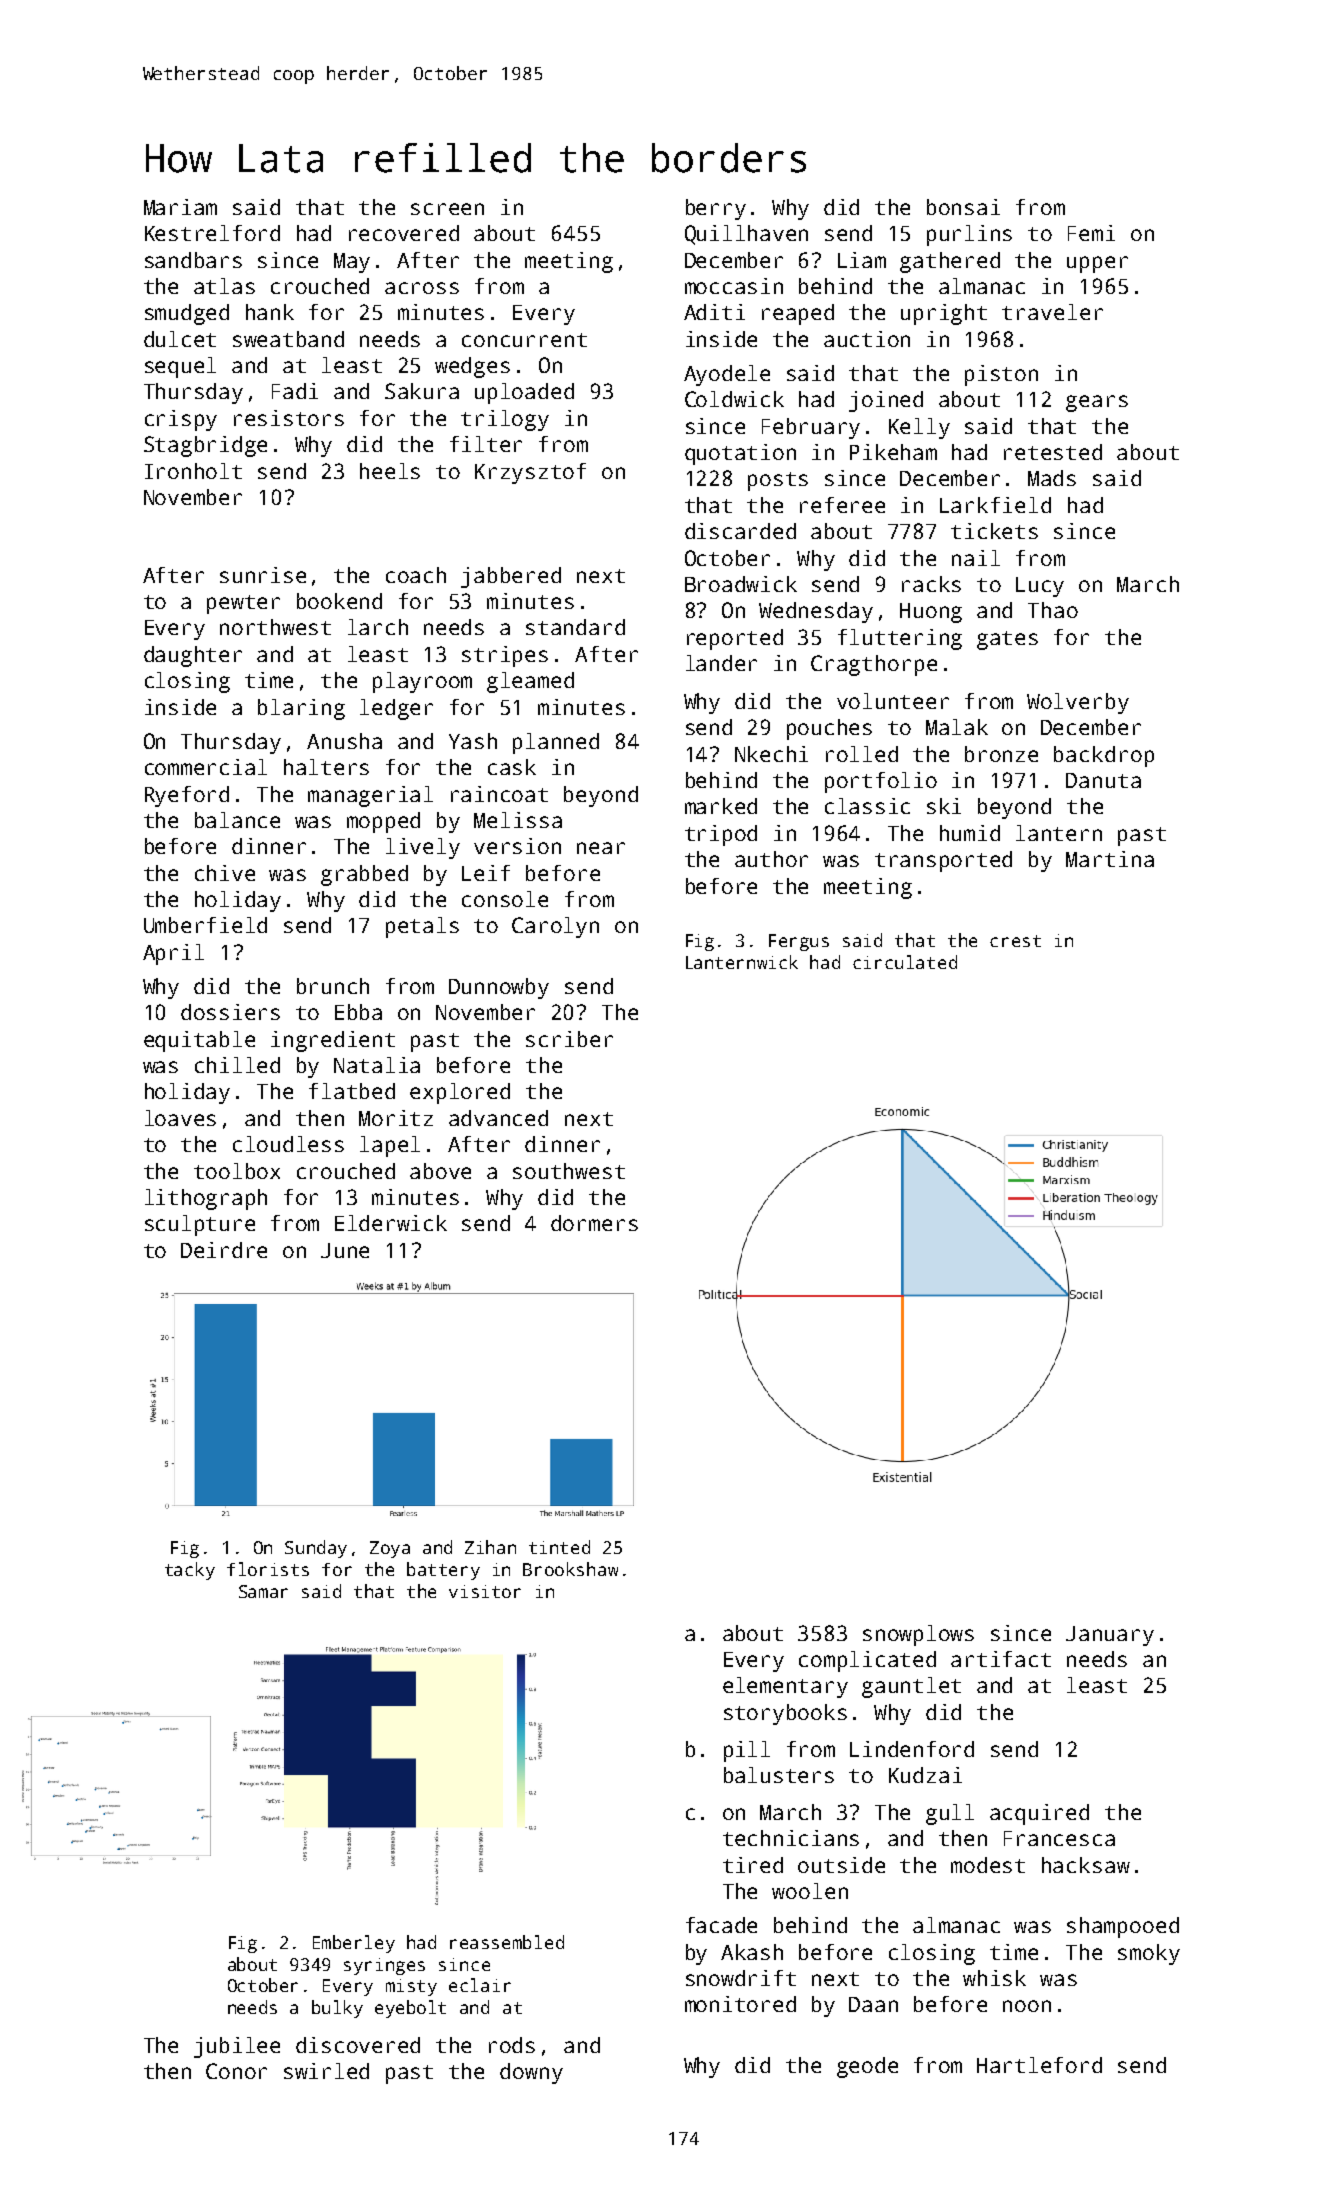 The width and height of the document is (1334, 2198). What do you see at coordinates (1015, 941) in the document?
I see `crest` at bounding box center [1015, 941].
